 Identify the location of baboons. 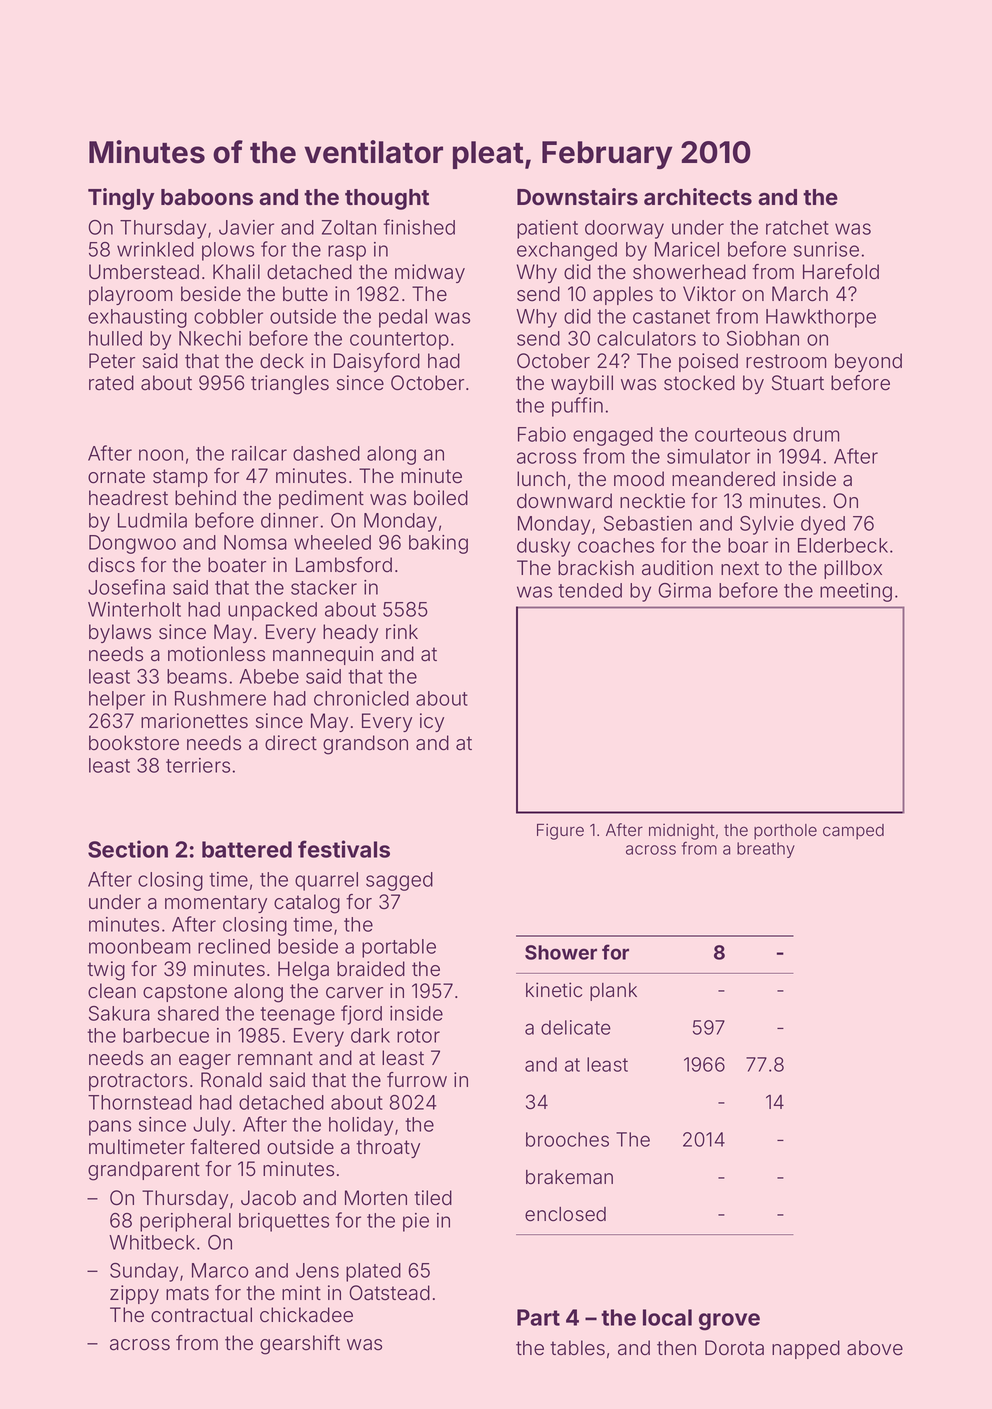
(207, 197).
